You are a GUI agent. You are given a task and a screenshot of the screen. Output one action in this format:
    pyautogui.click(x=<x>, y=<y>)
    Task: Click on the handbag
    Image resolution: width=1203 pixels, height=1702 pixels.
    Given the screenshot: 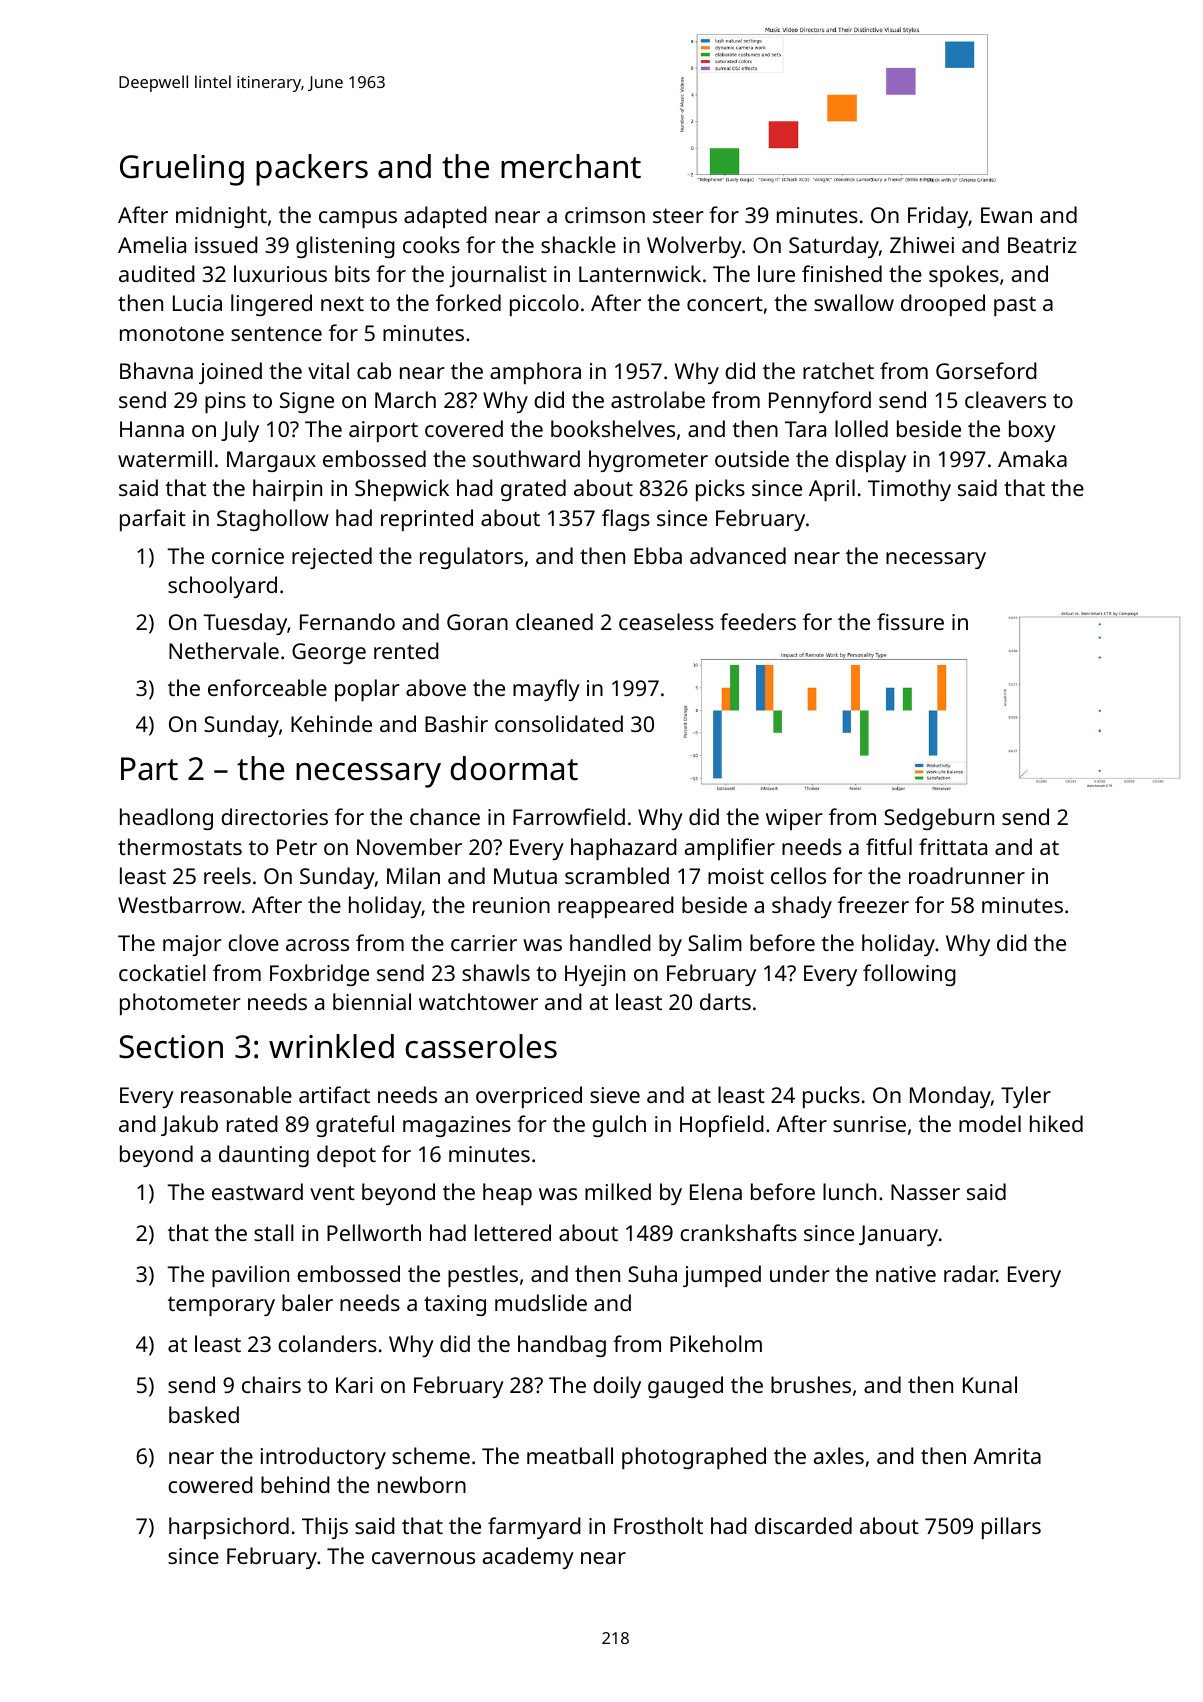 What is the action you would take?
    pyautogui.click(x=562, y=1346)
